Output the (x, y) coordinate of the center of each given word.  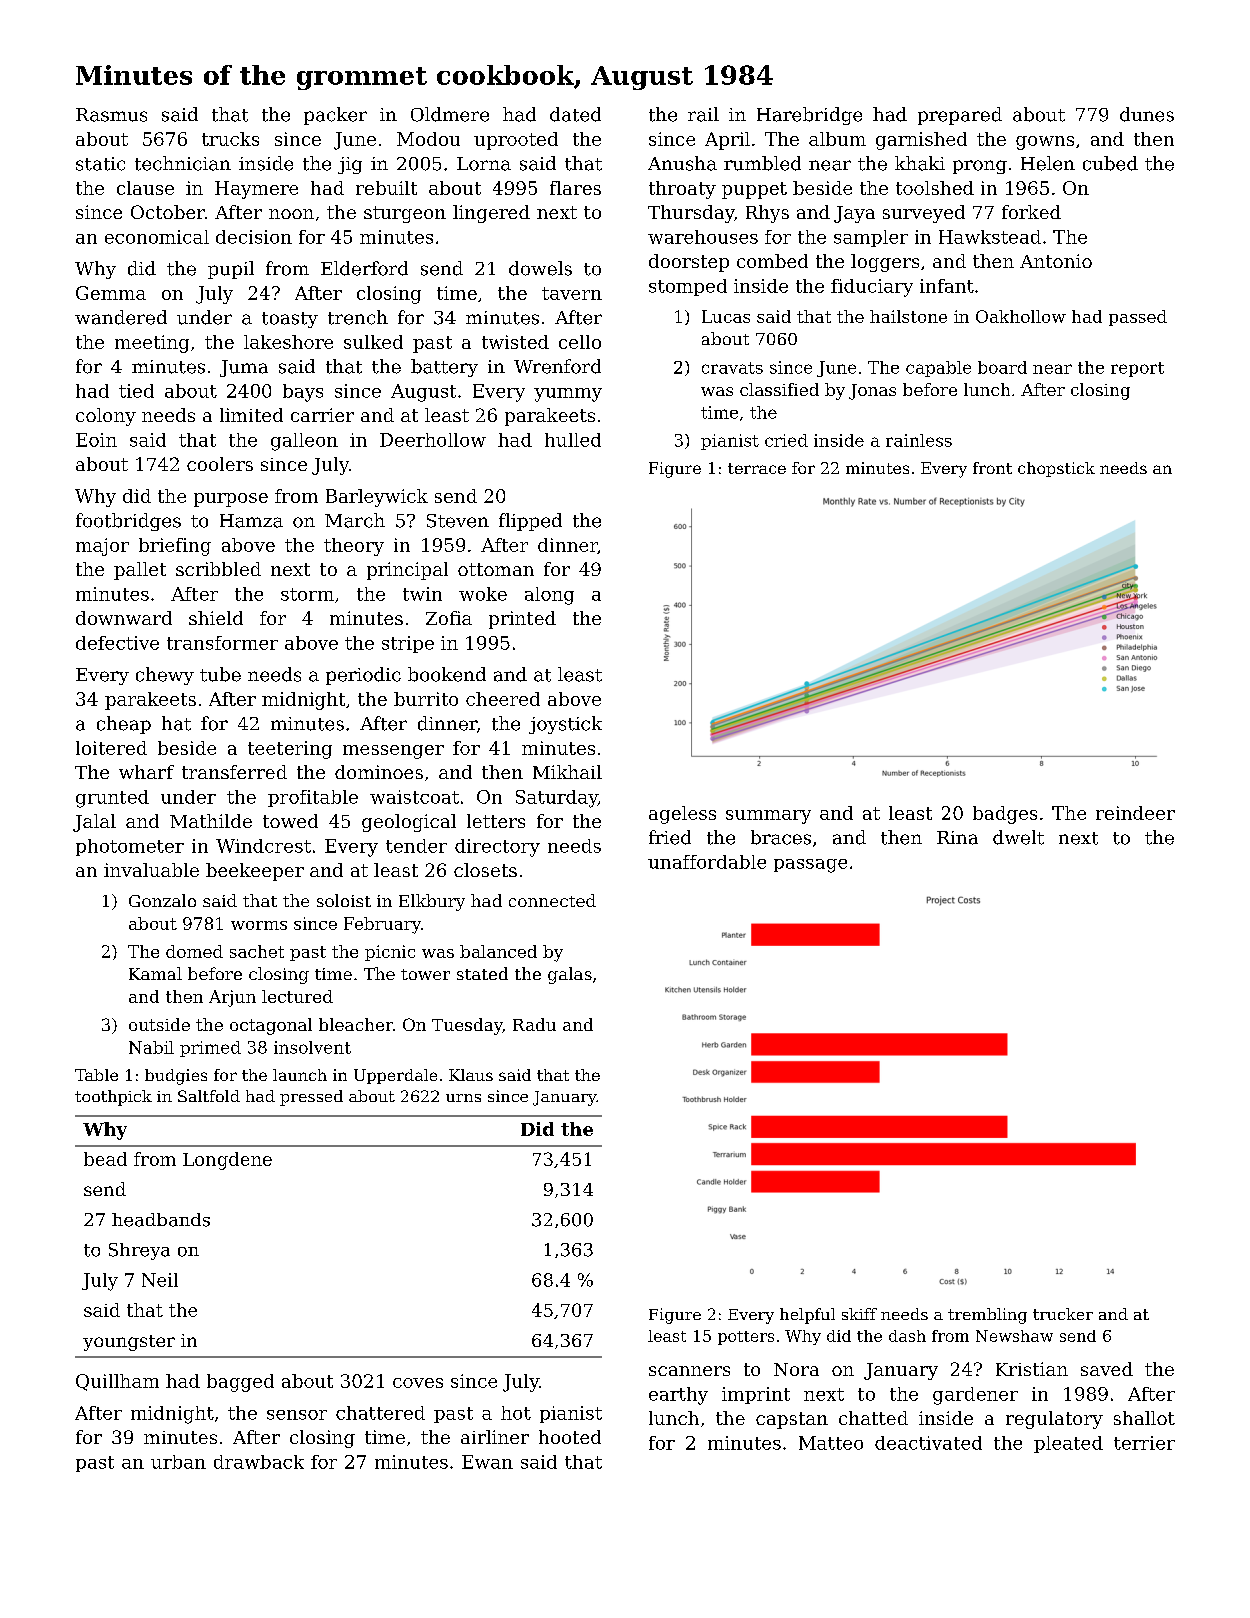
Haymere (256, 190)
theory (354, 547)
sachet (257, 951)
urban (178, 1462)
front (992, 468)
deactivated (928, 1443)
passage (810, 866)
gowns (1045, 143)
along (549, 596)
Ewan (487, 1462)
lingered (491, 214)
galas (570, 975)
